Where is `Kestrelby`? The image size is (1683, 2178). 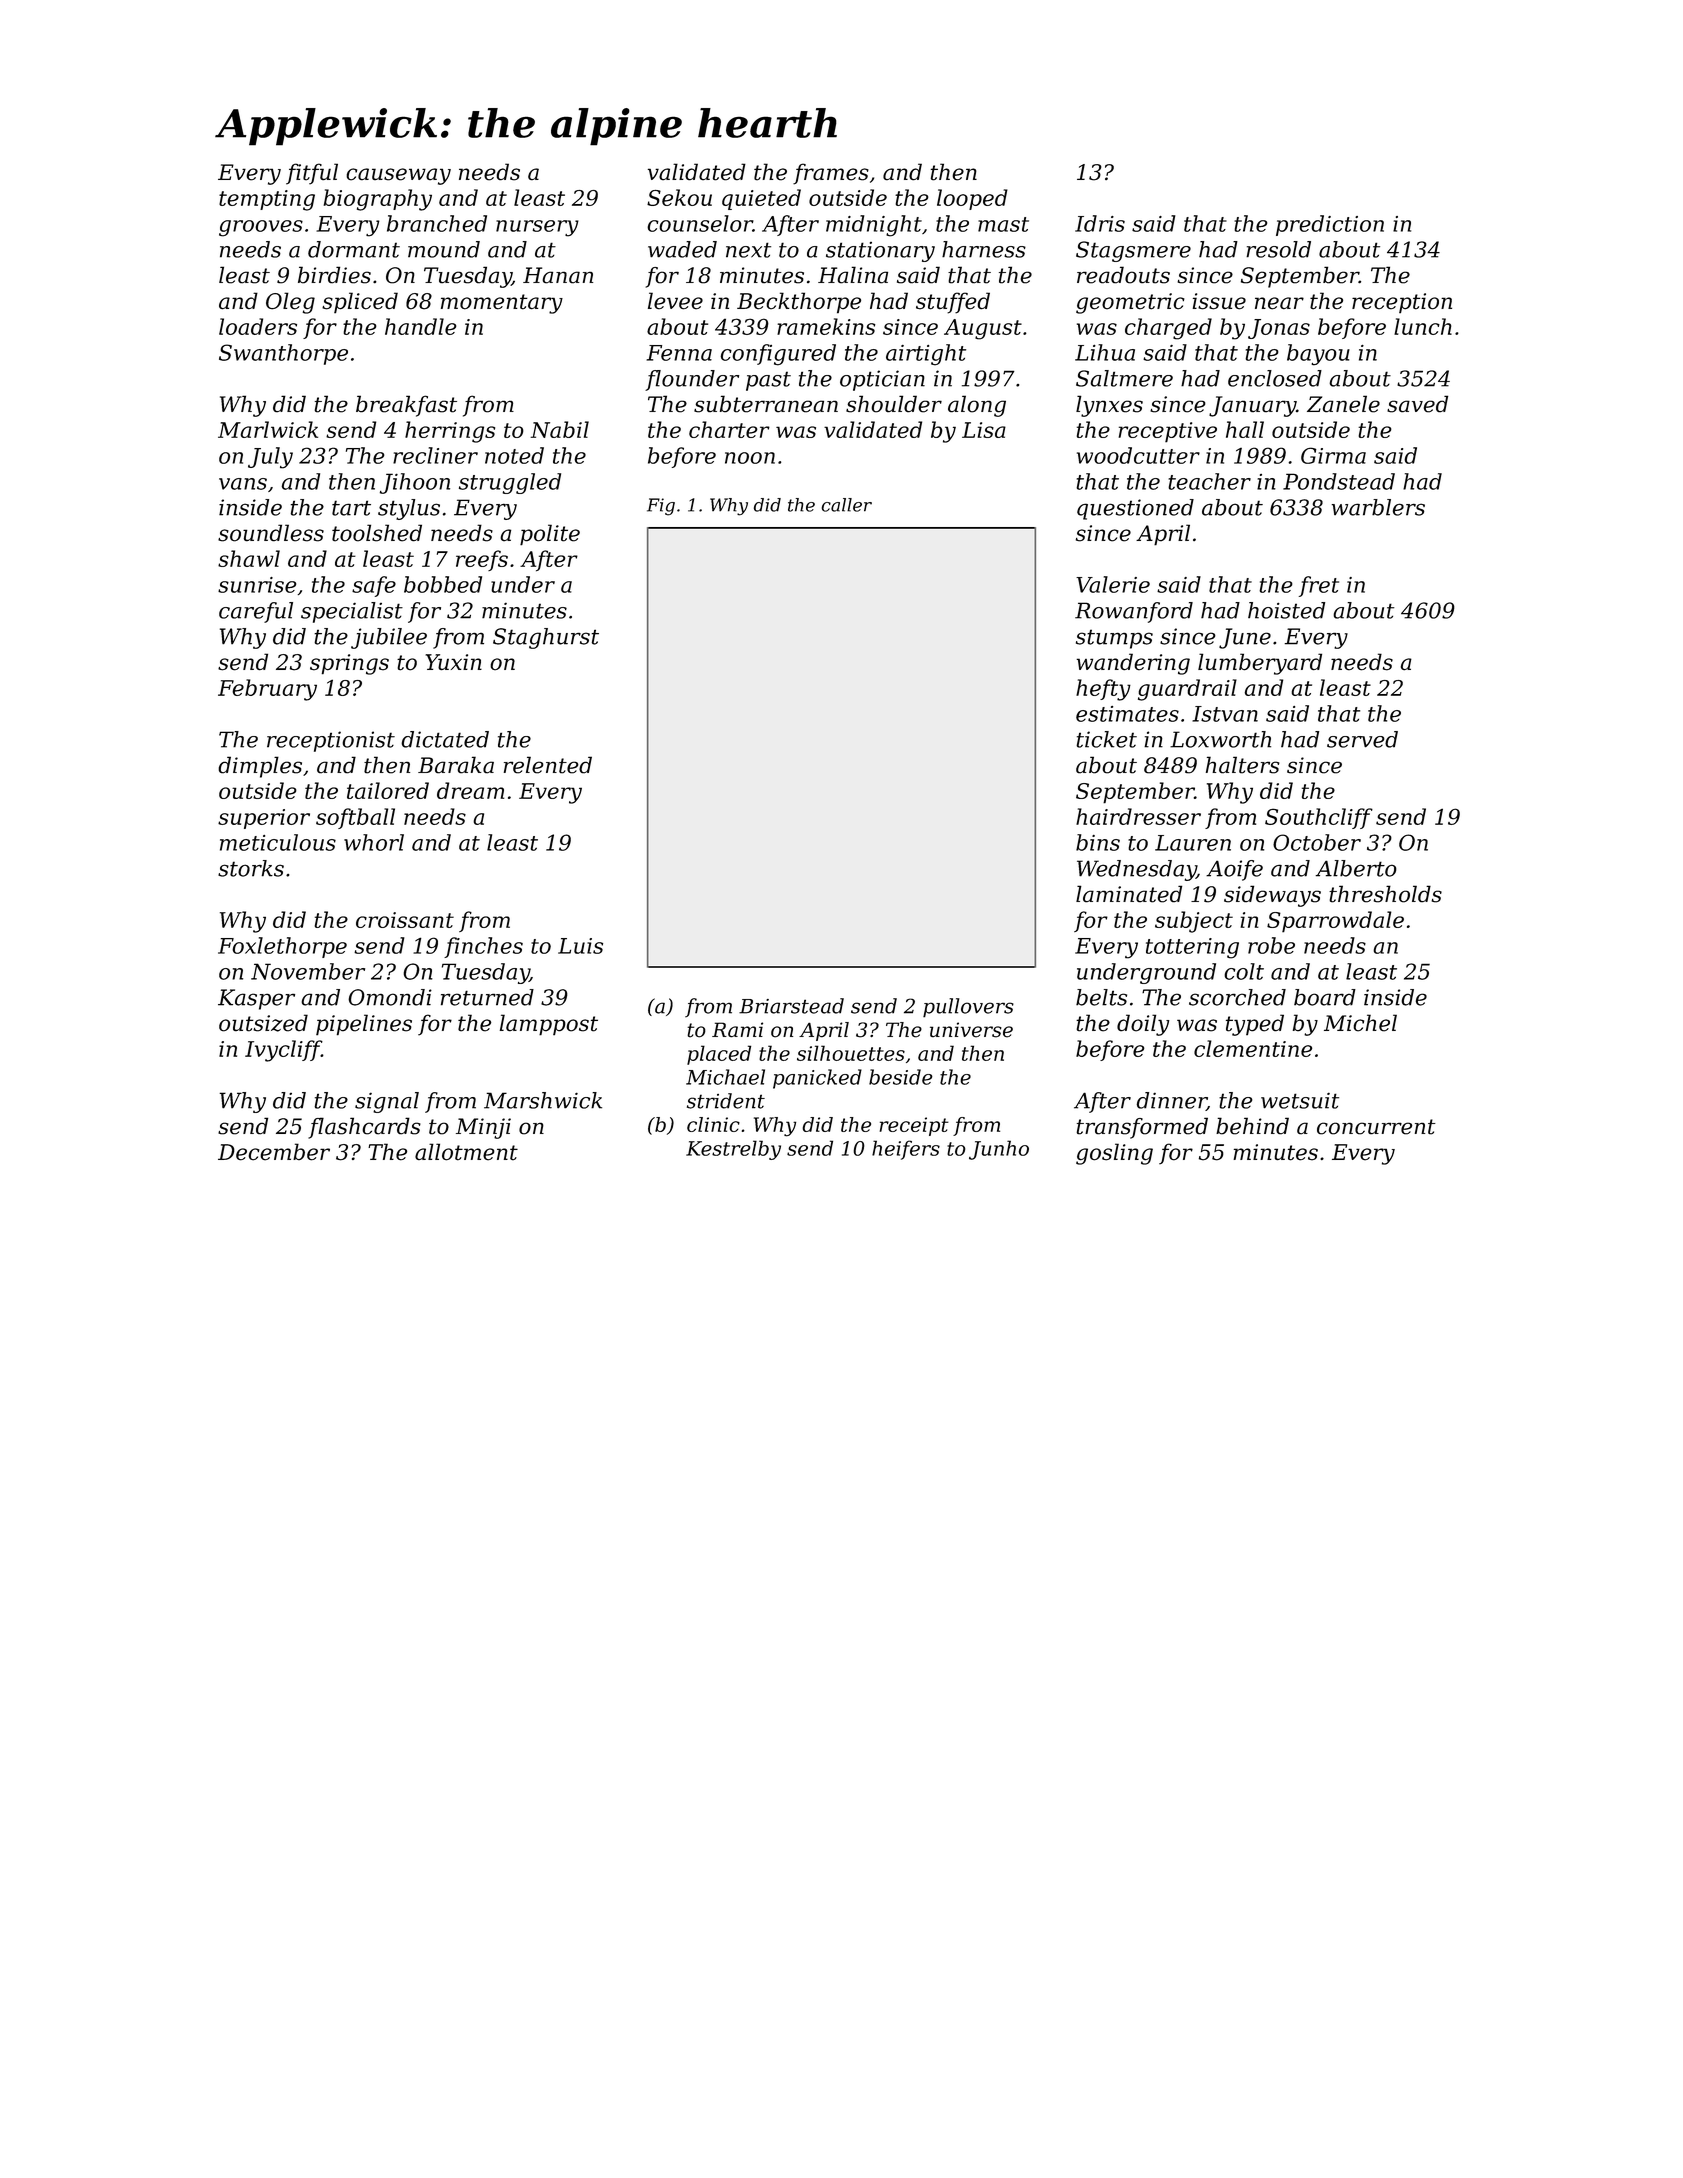 Kestrelby is located at coordinates (733, 1150).
